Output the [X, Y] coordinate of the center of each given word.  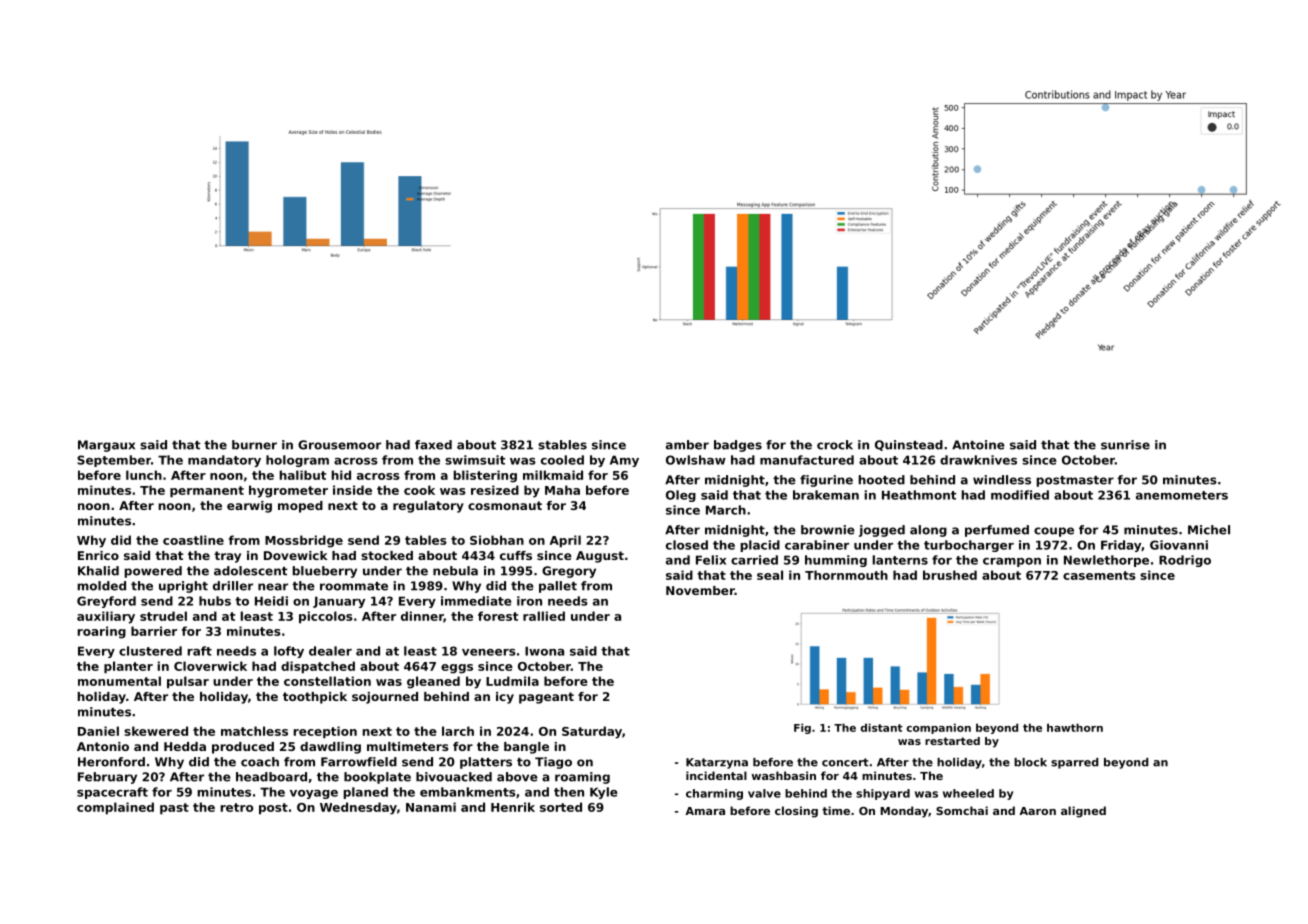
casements [1099, 575]
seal [770, 575]
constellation [327, 681]
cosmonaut [505, 505]
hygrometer [288, 491]
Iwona [544, 651]
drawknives [978, 460]
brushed [950, 575]
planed [366, 793]
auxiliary [106, 617]
